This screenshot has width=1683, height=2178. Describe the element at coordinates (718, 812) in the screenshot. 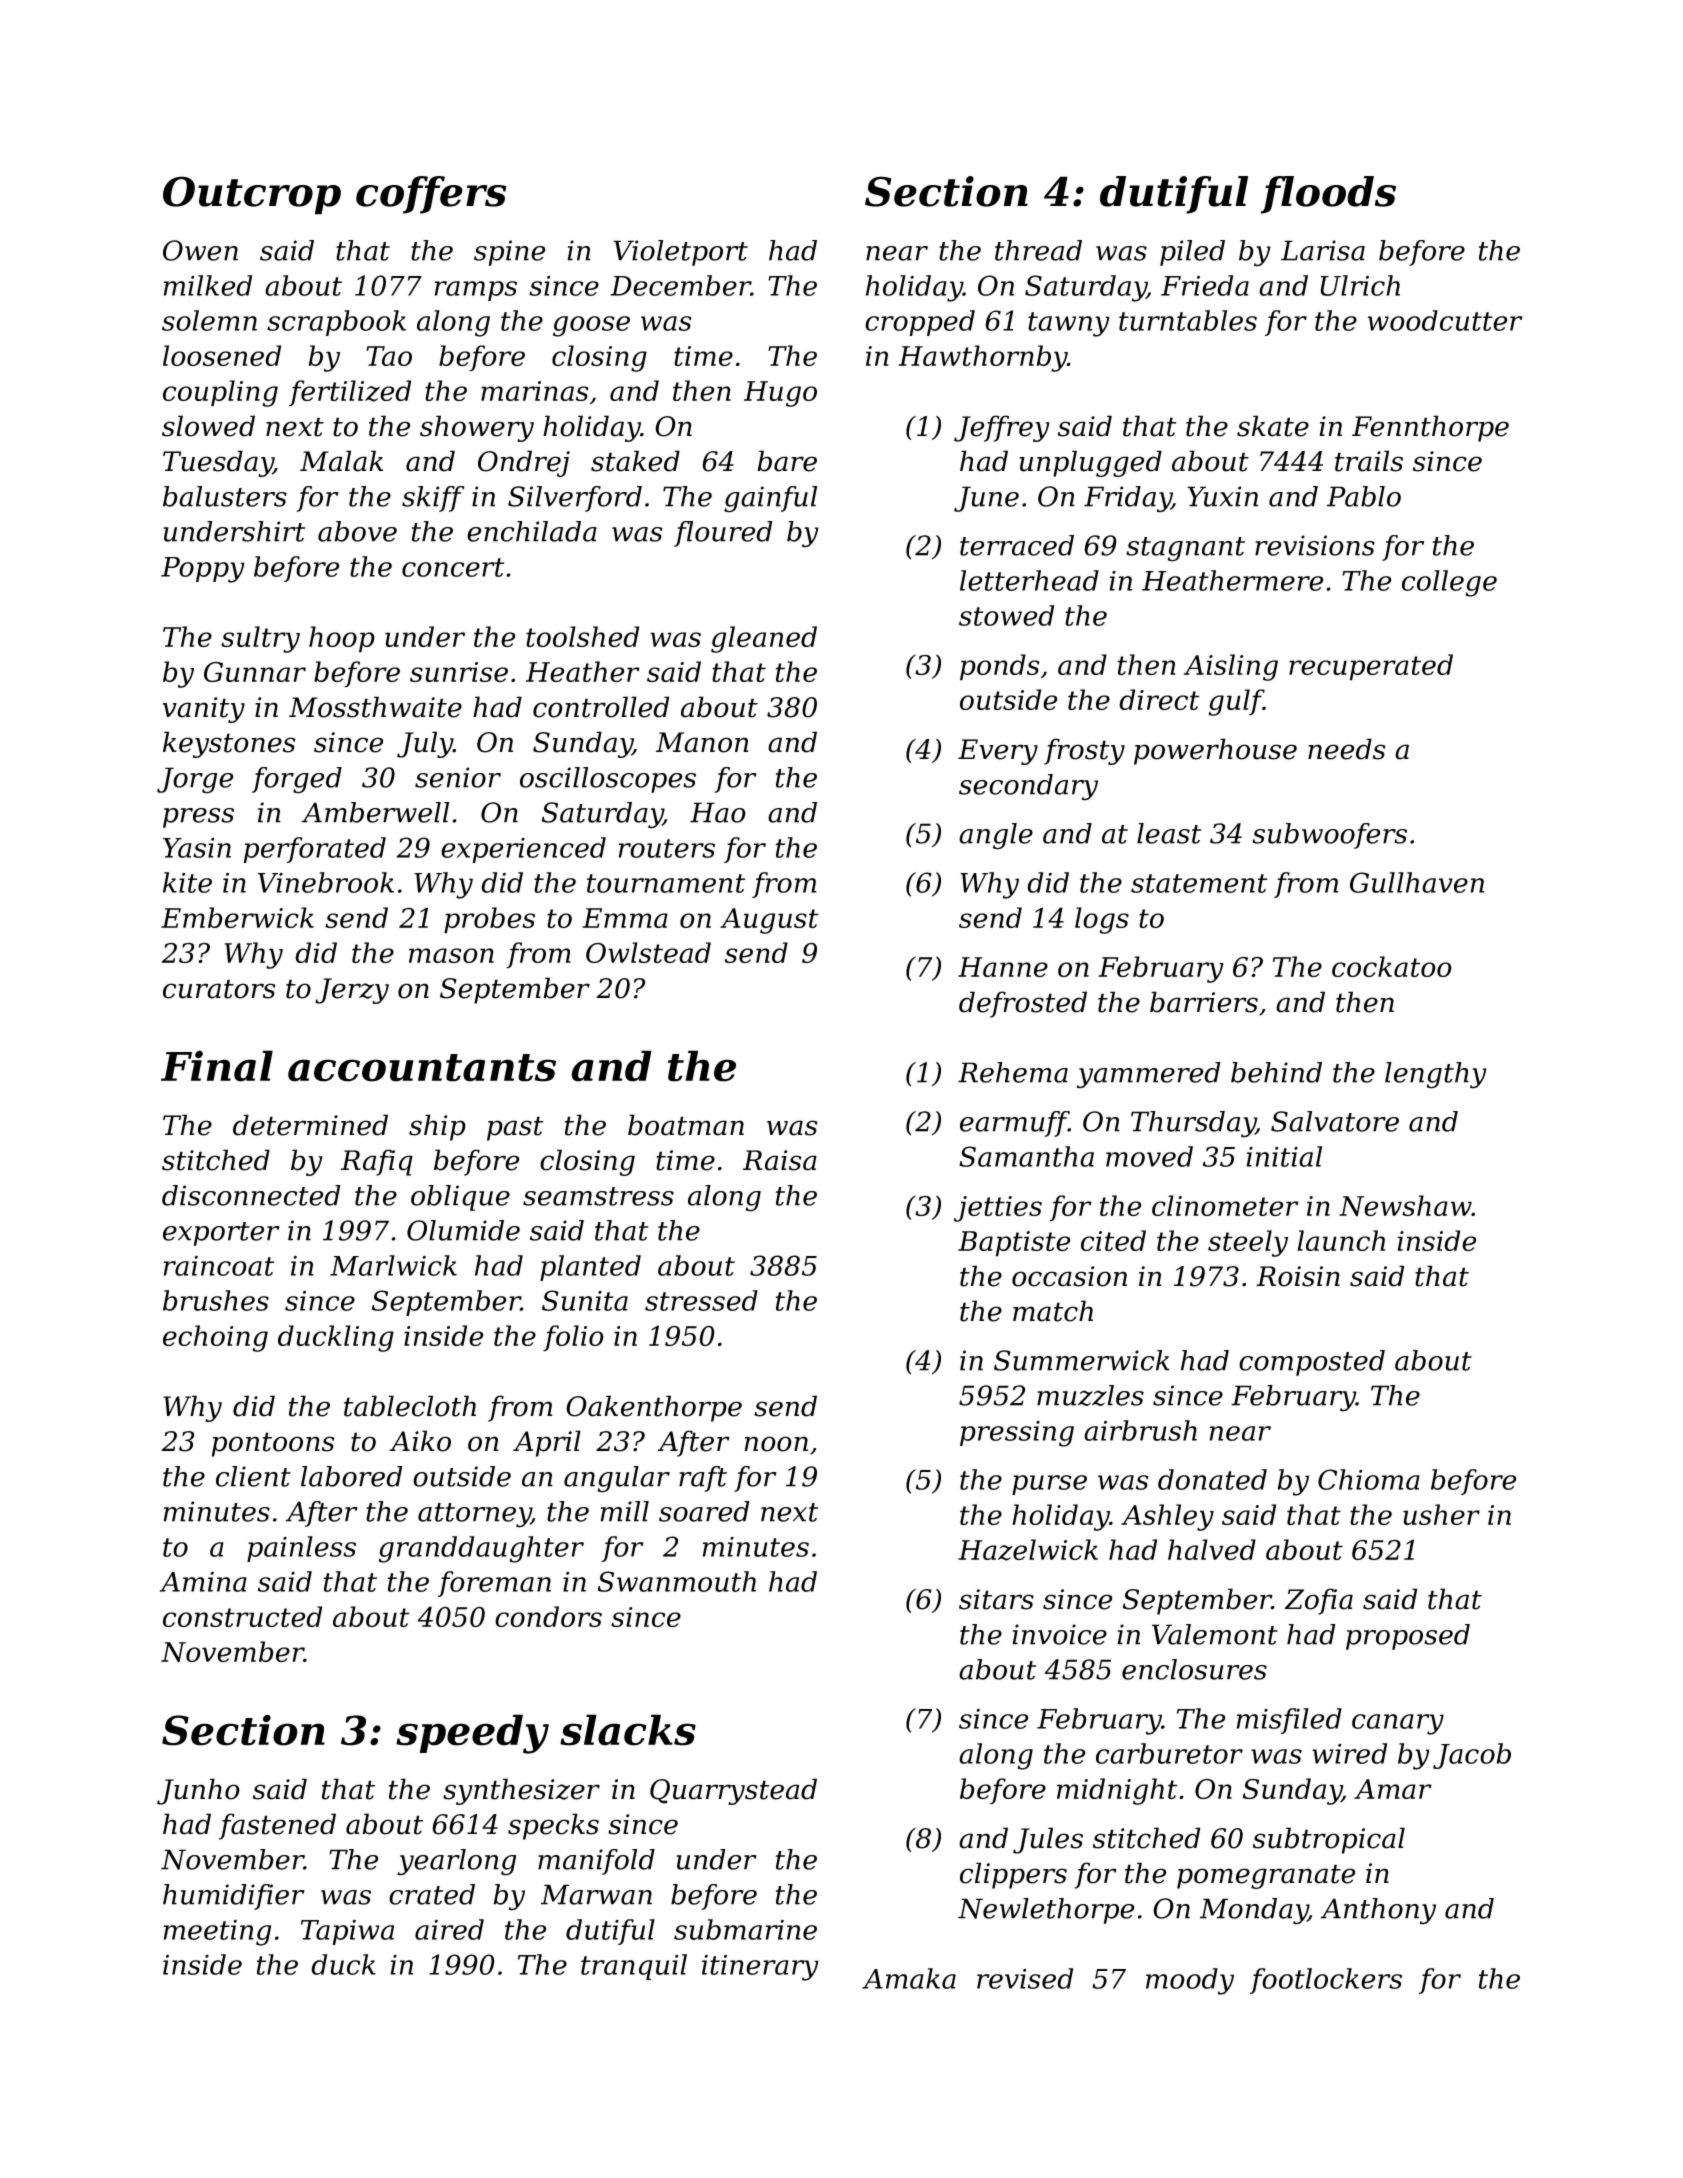

I see `Hao` at that location.
